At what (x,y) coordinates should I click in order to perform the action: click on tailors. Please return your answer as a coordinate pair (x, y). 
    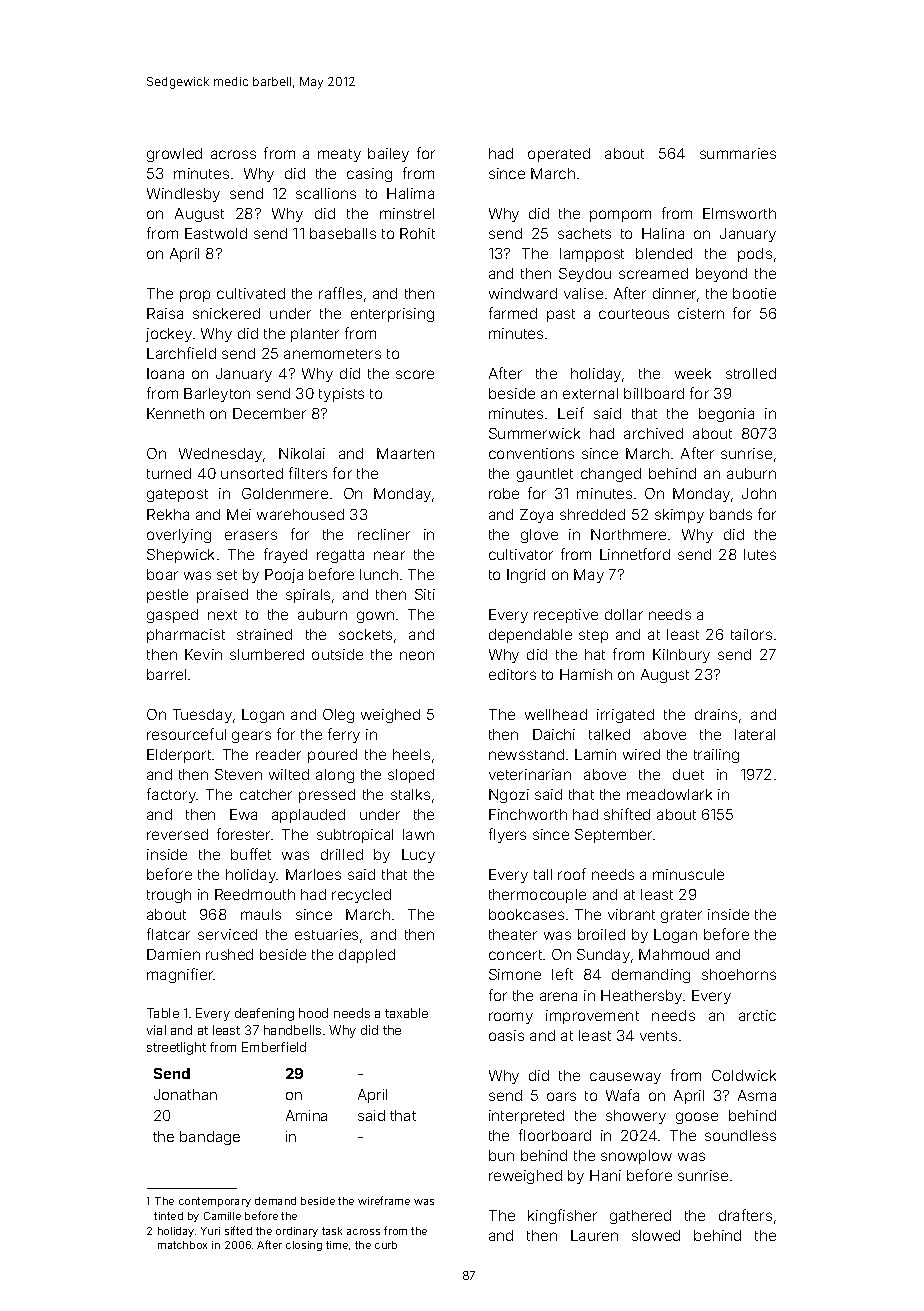
    Looking at the image, I should click on (751, 634).
